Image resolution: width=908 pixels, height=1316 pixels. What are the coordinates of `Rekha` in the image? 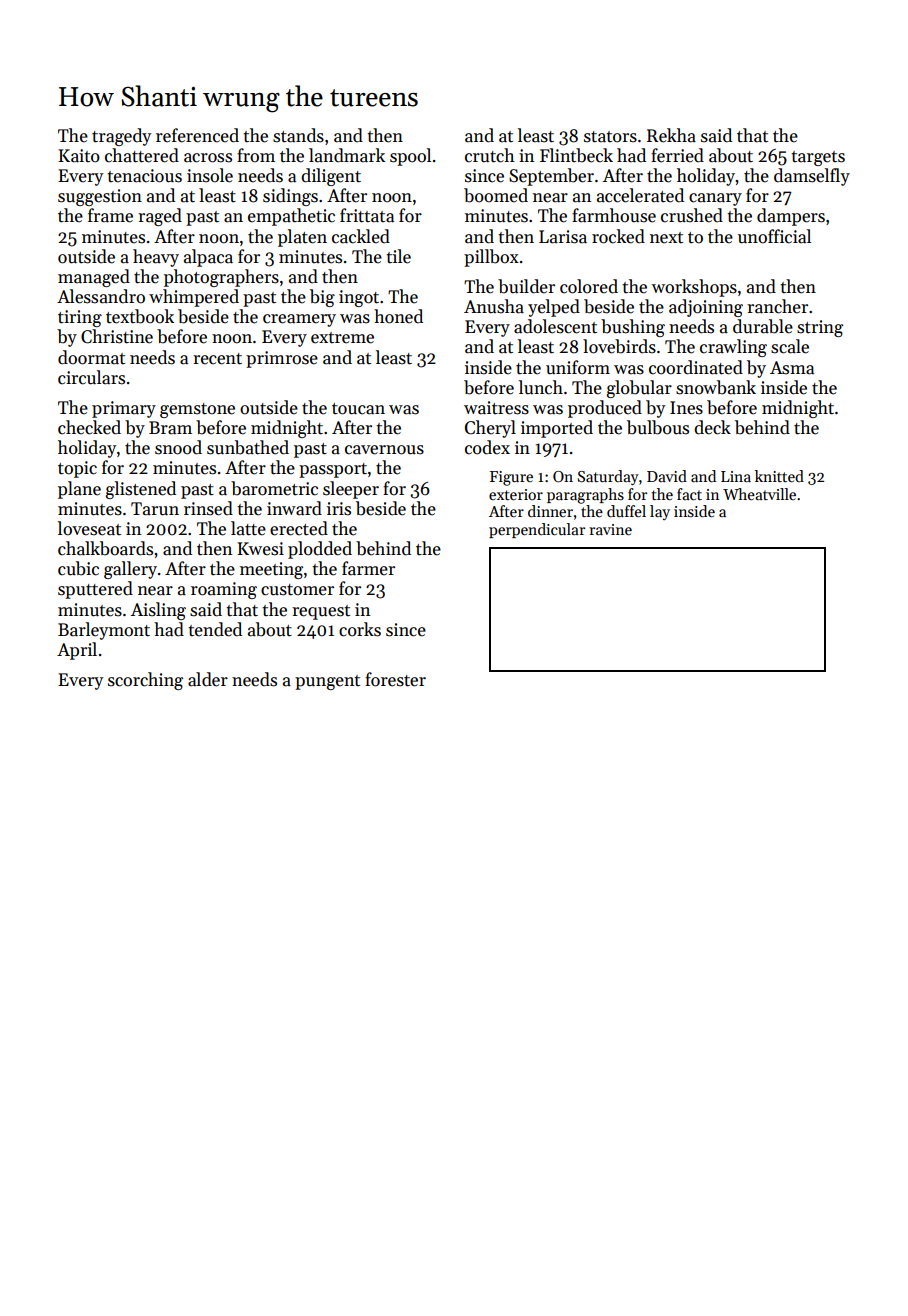 It's located at (671, 135).
